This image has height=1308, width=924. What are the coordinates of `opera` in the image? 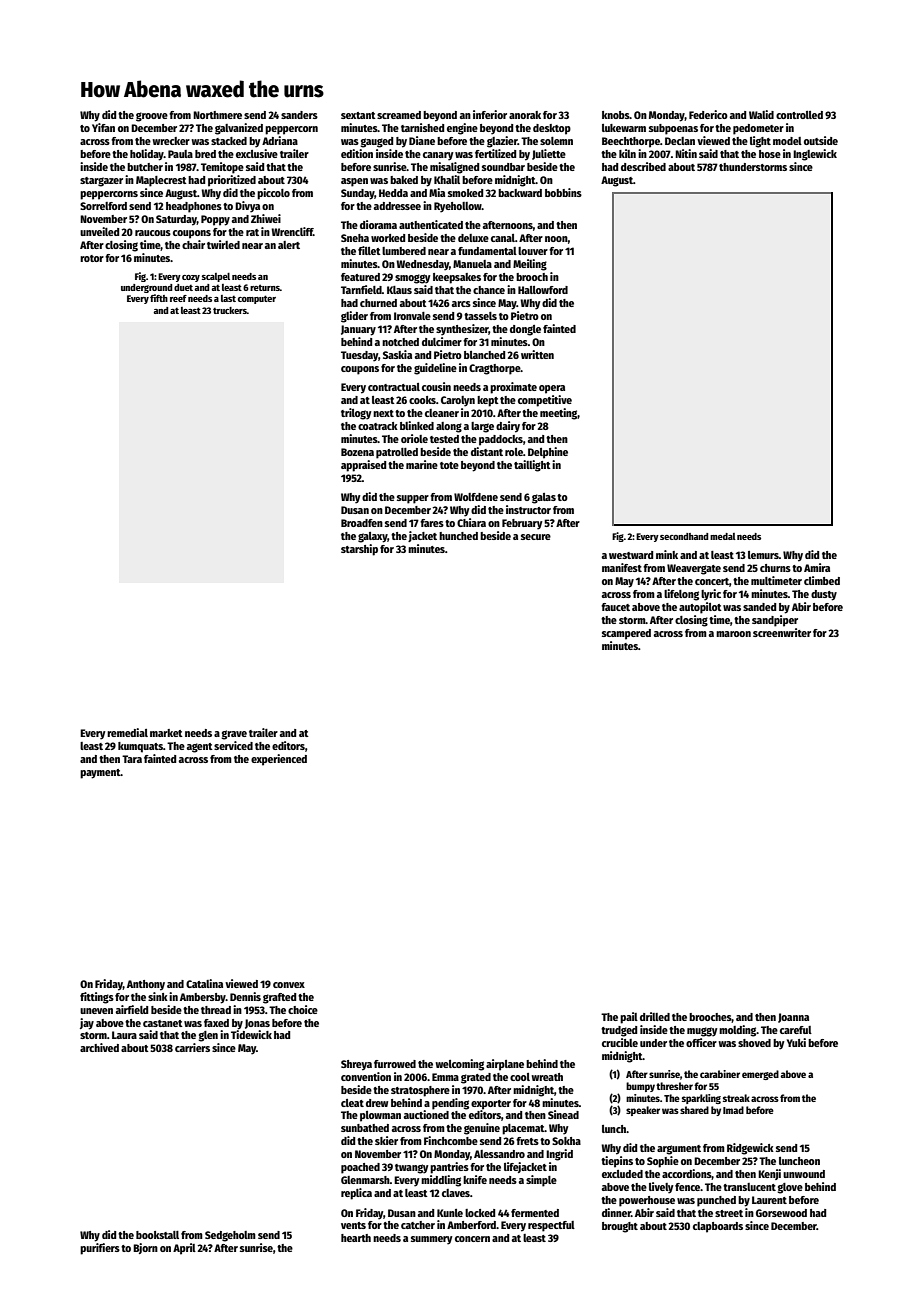 It's located at (552, 389).
